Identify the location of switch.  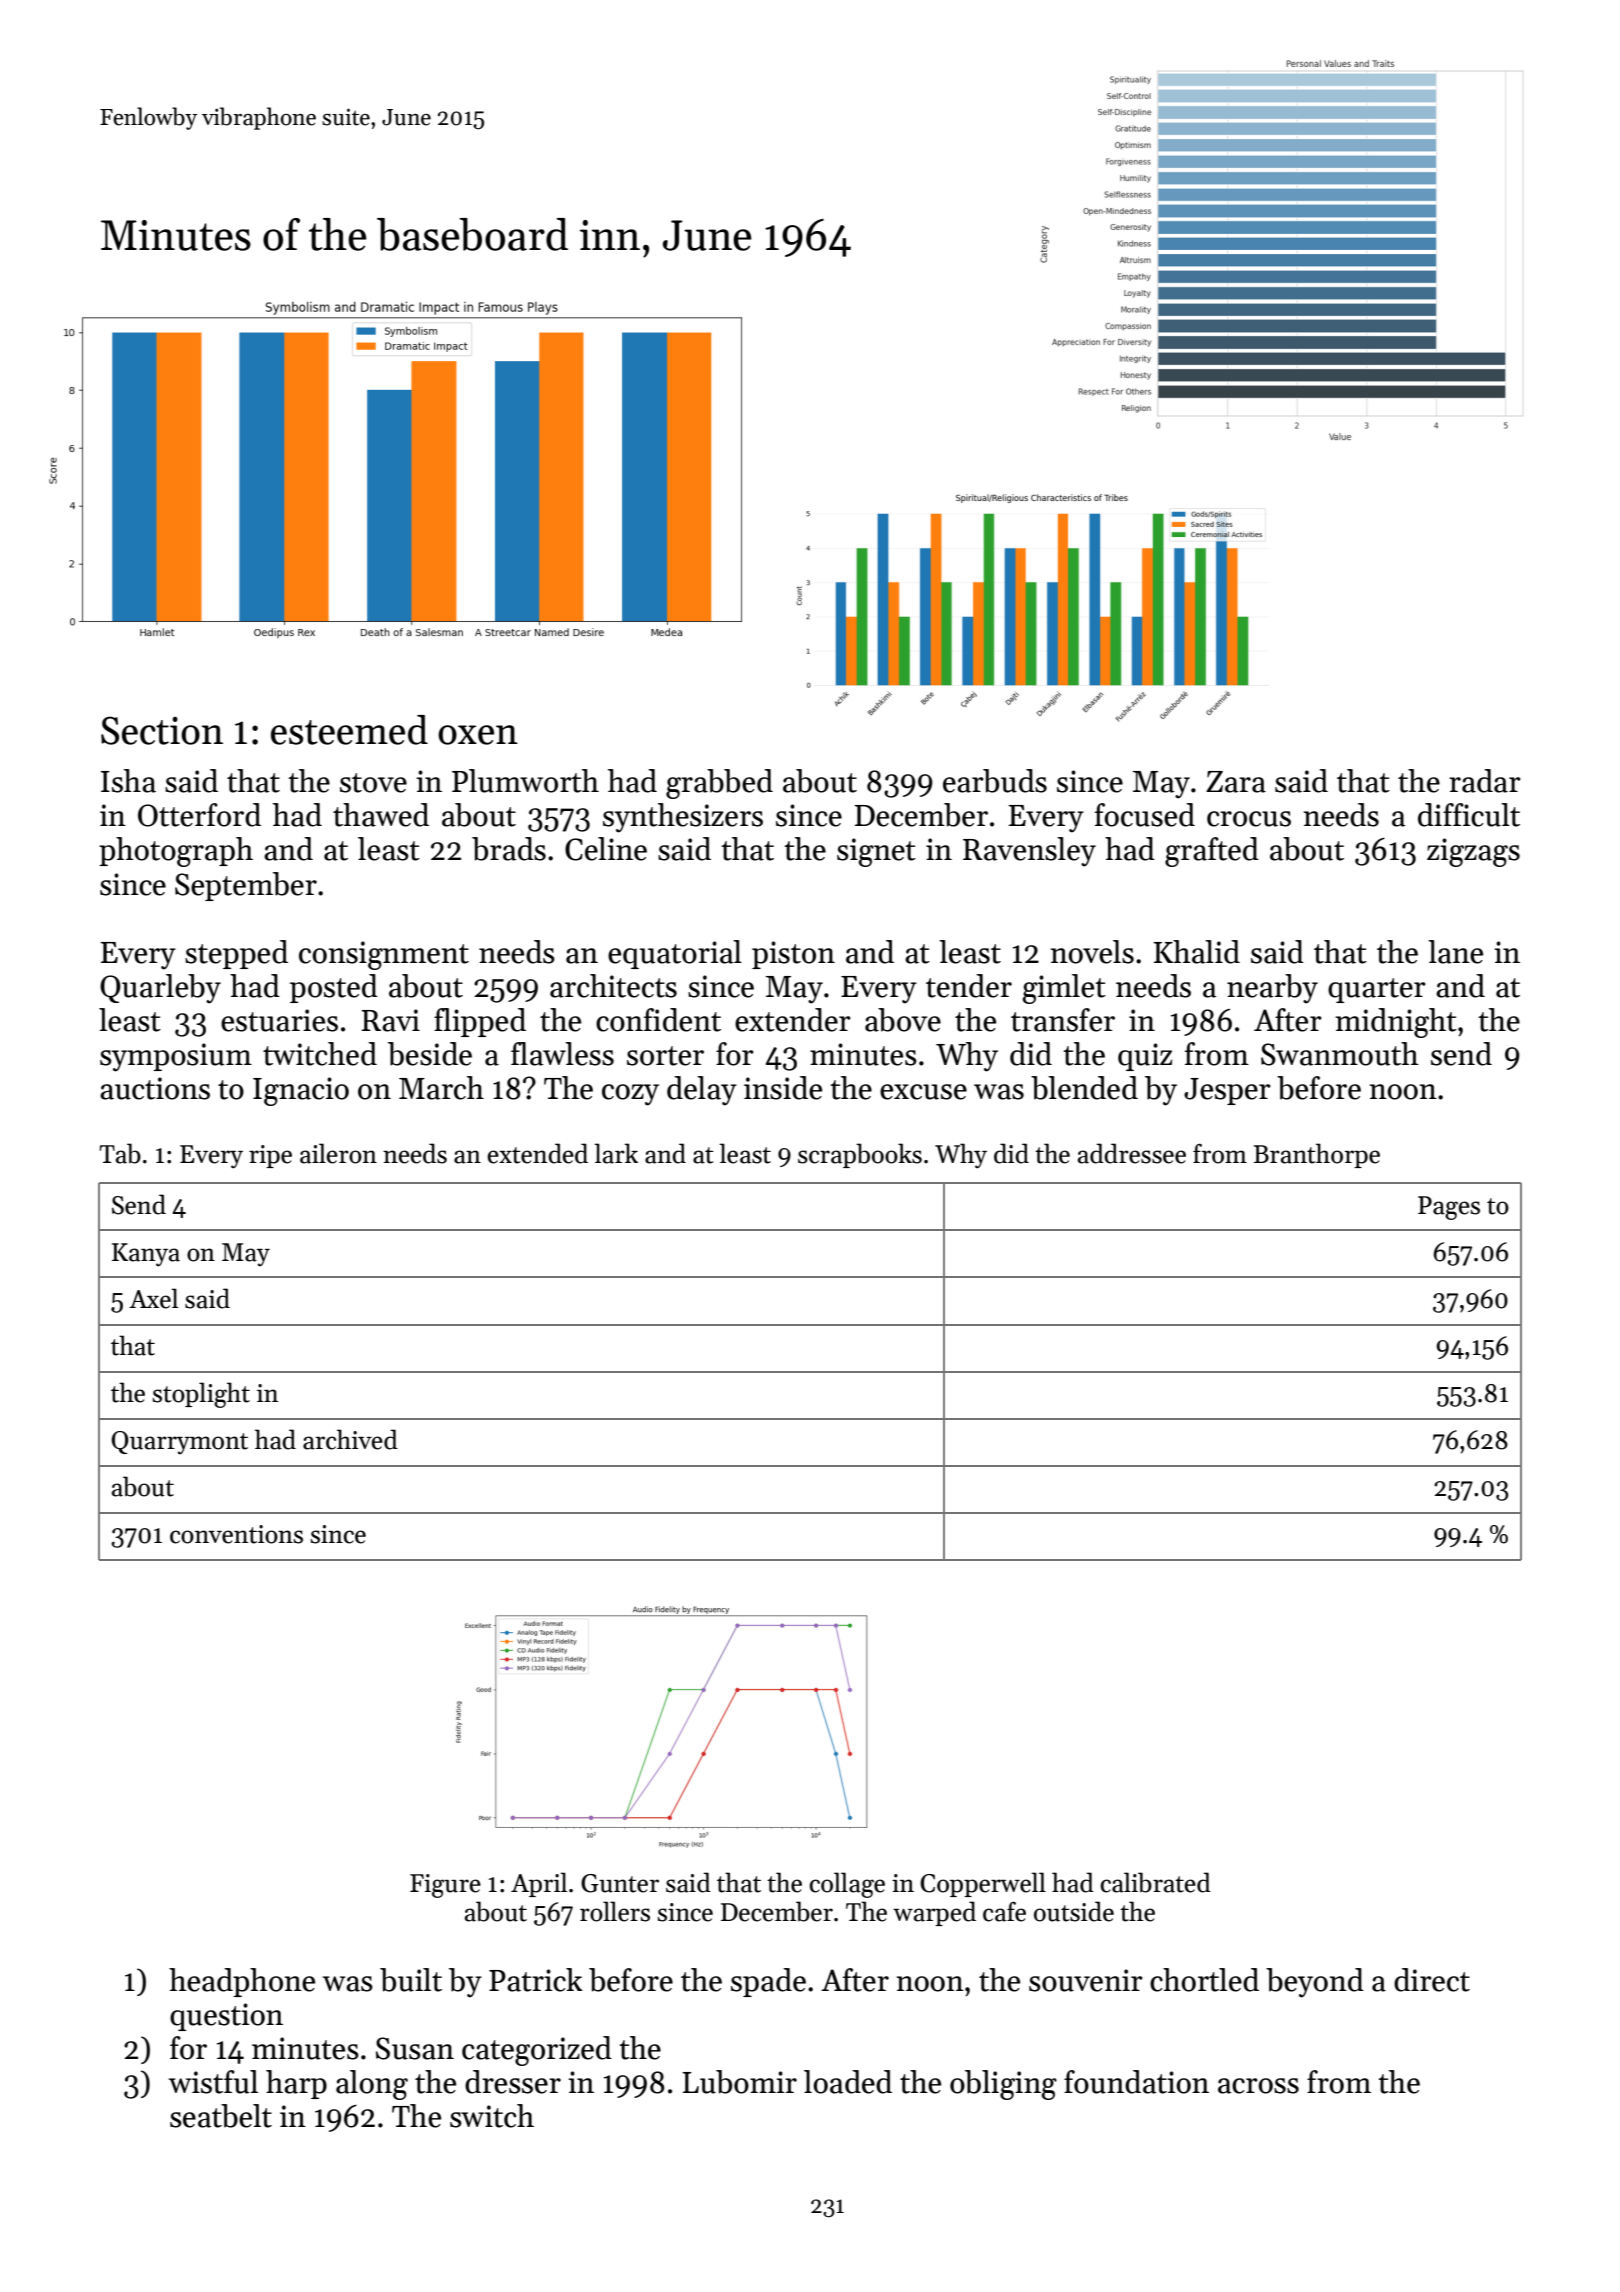
(492, 2116).
